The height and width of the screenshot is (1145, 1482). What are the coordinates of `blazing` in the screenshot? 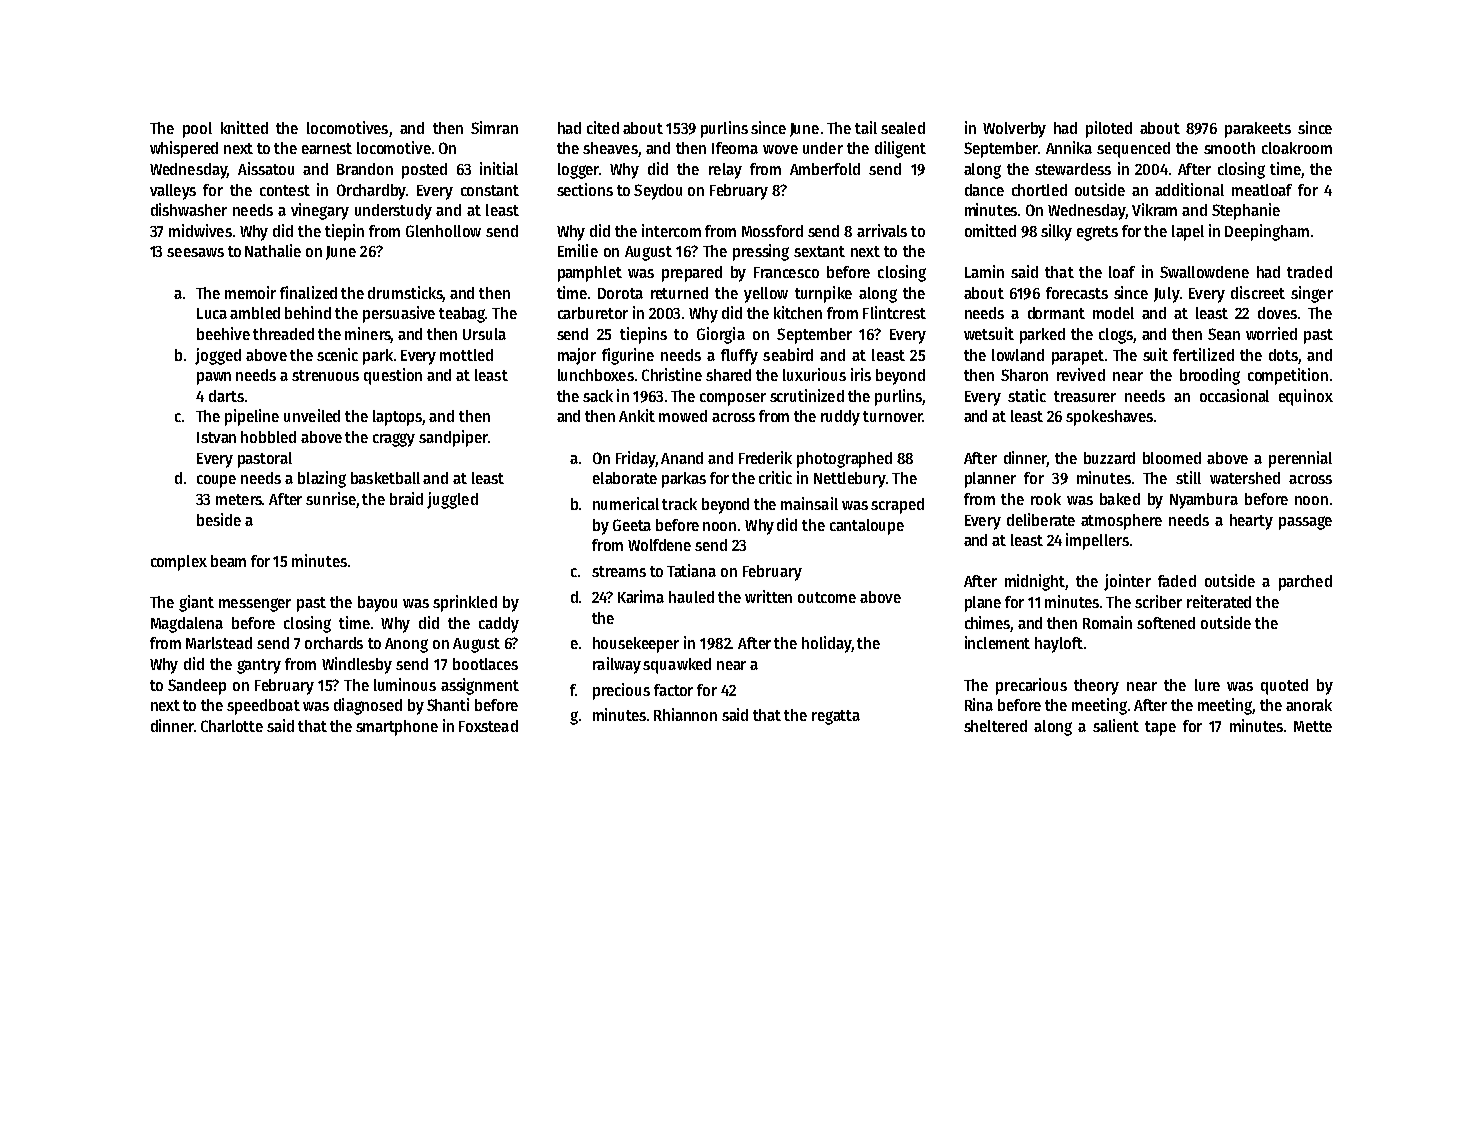 It's located at (322, 479).
